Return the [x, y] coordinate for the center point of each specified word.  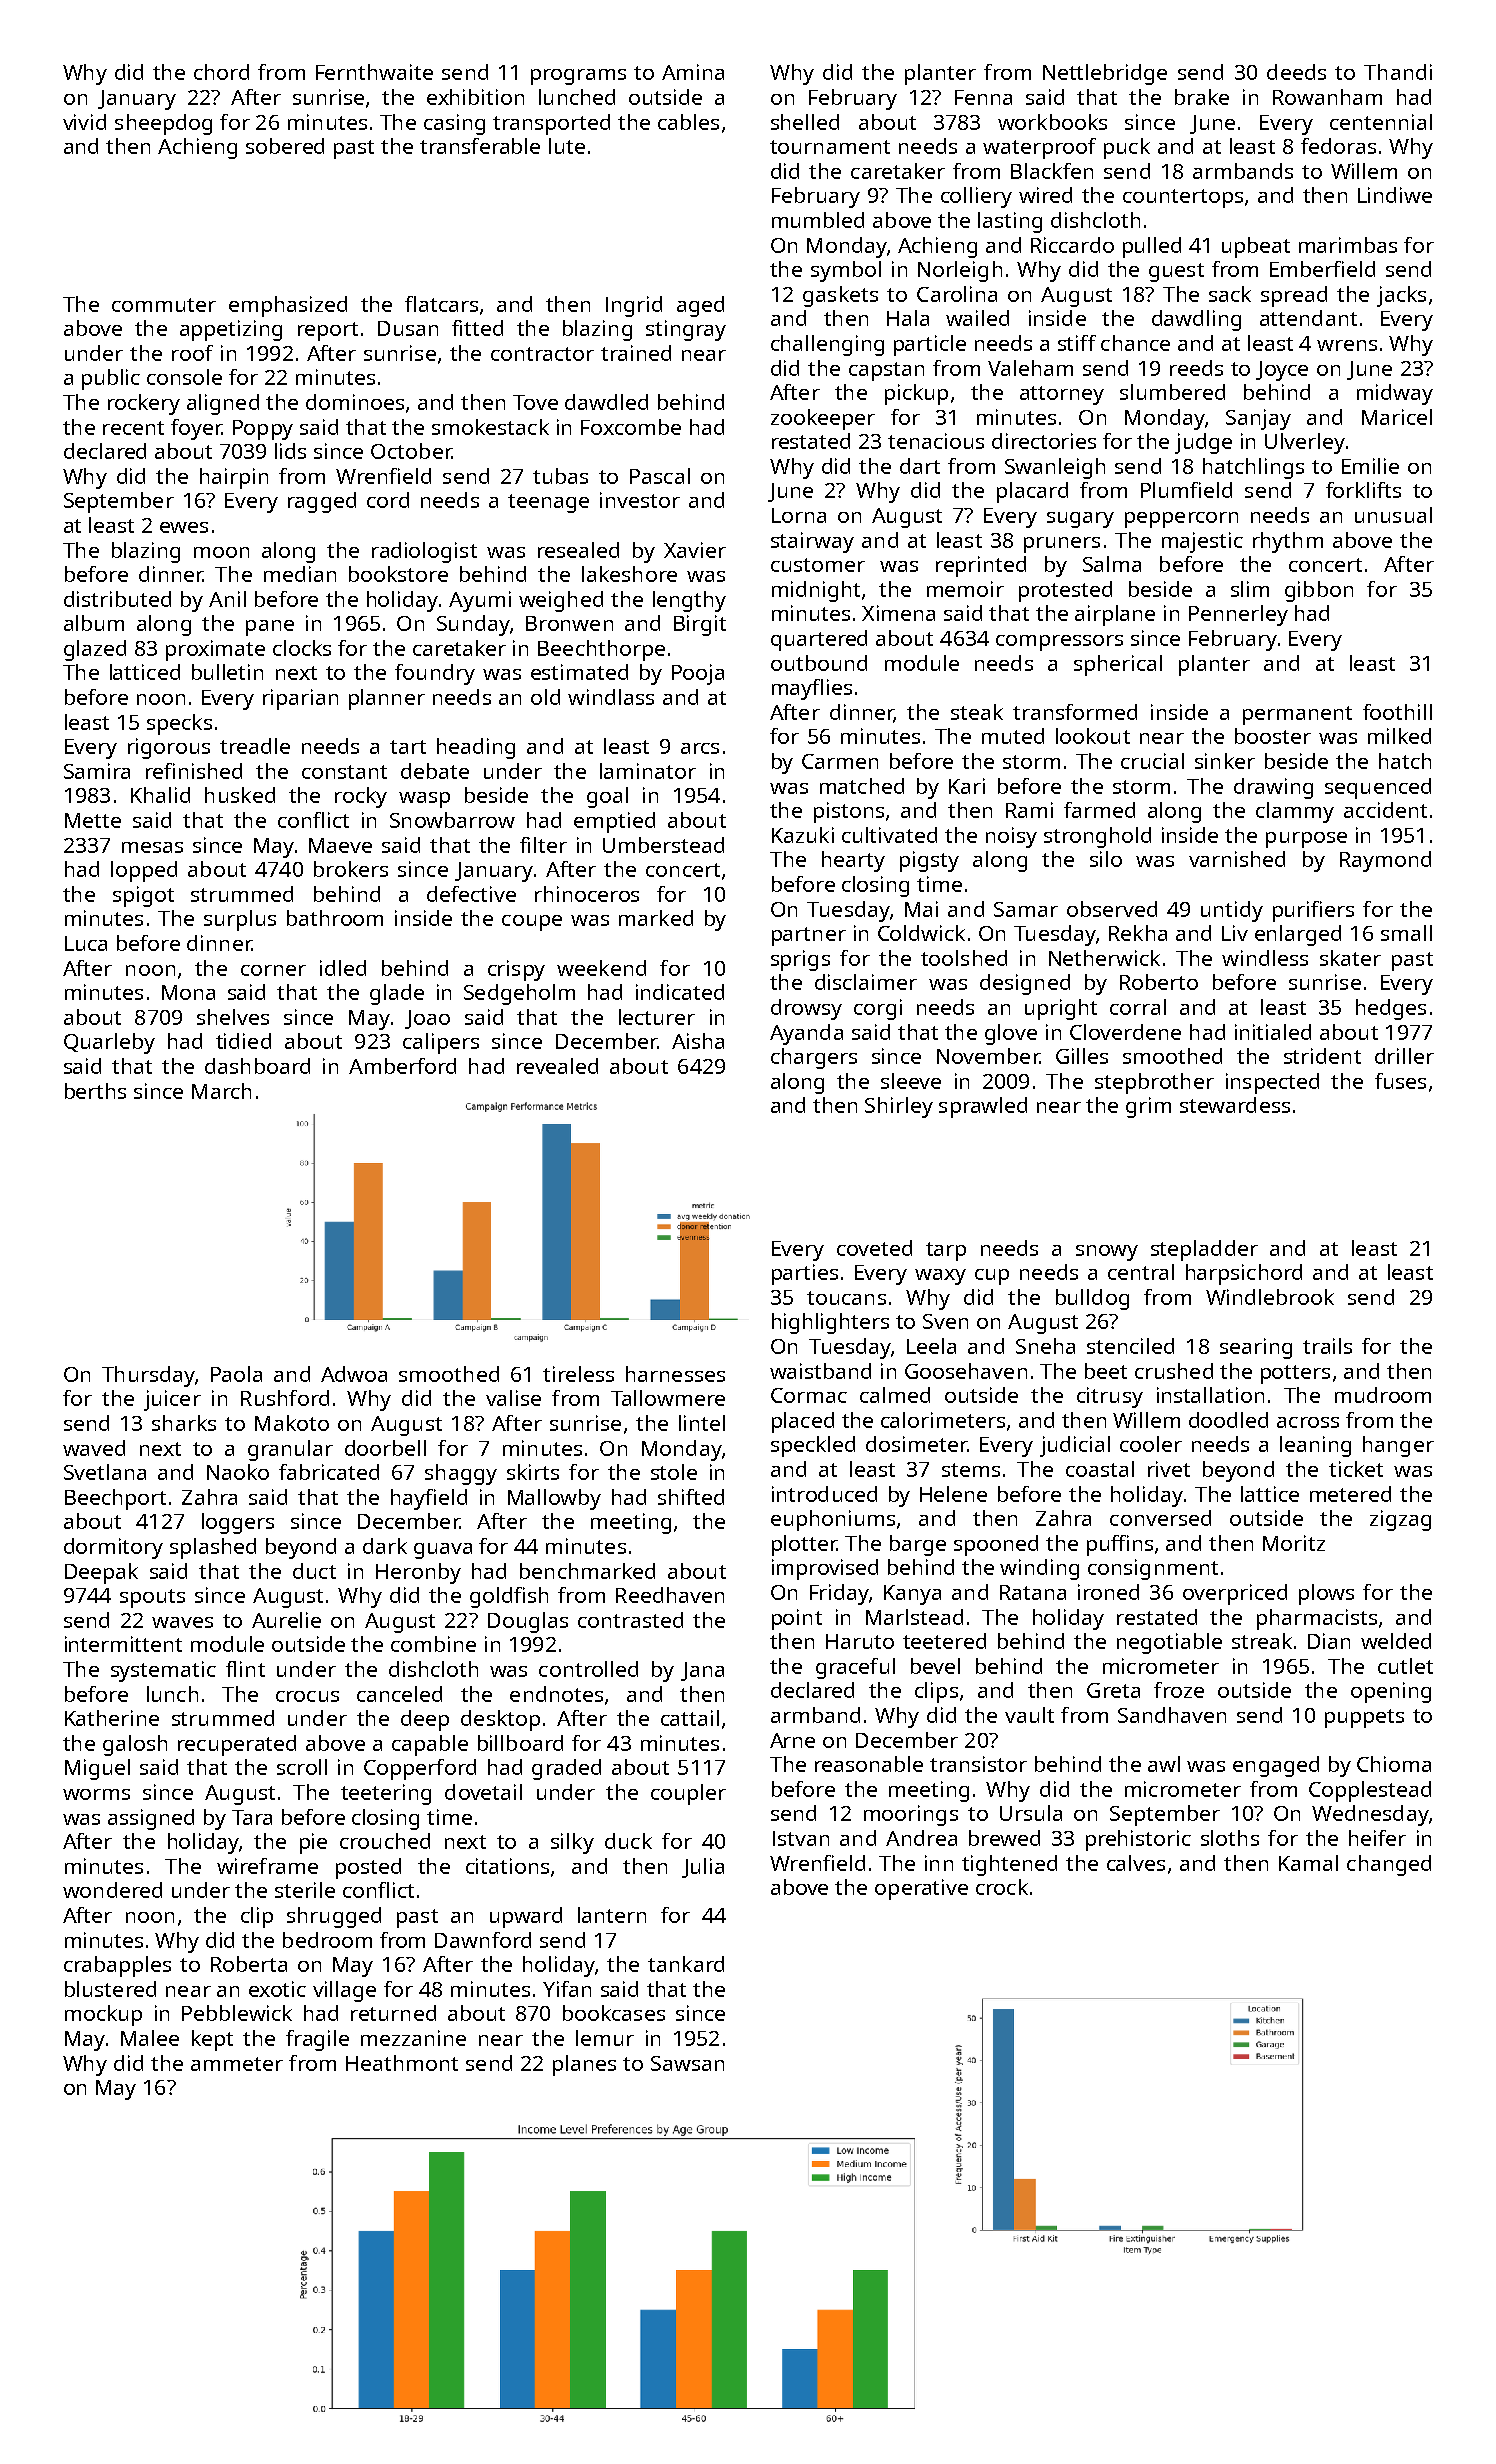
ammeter [237, 2064]
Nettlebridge [1105, 74]
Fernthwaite [374, 72]
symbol [846, 271]
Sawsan [687, 2063]
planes [584, 2065]
